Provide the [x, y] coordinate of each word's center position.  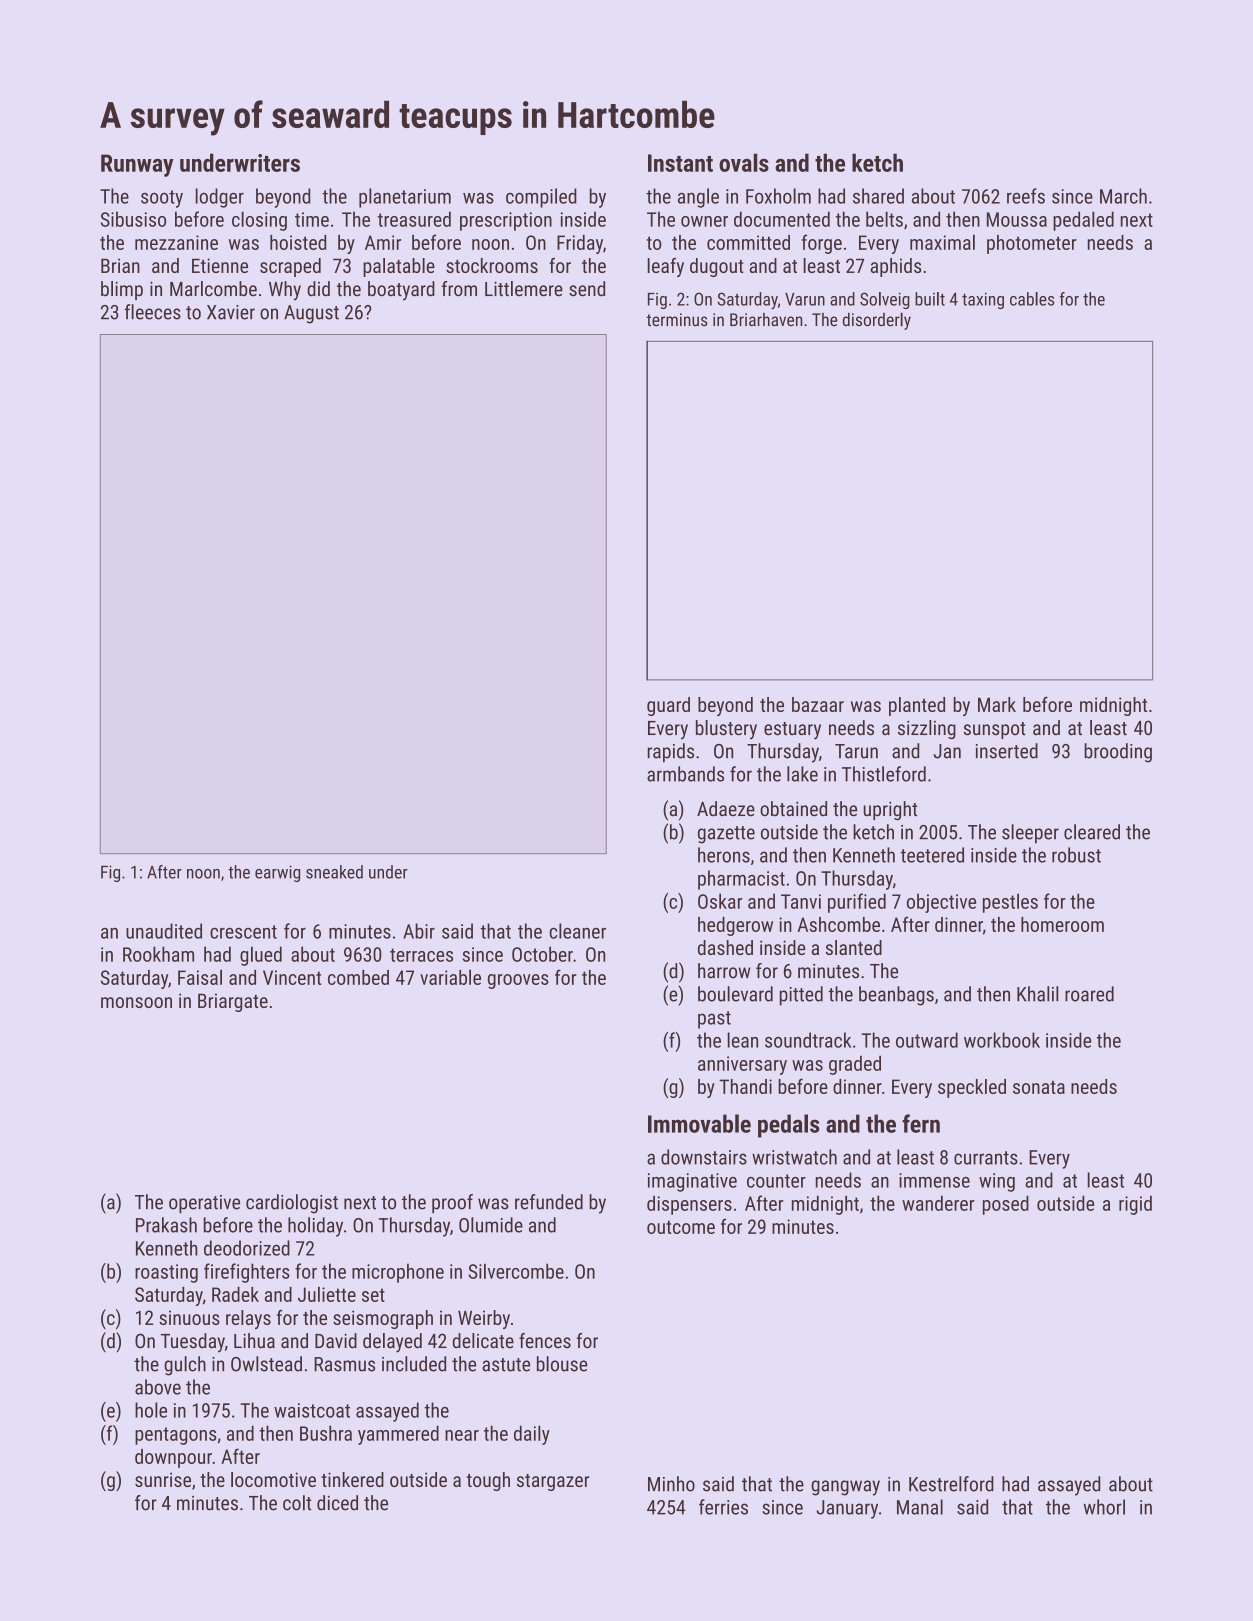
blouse [562, 1364]
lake [802, 774]
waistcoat [312, 1410]
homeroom [1062, 924]
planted [917, 706]
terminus [677, 319]
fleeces [153, 312]
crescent [243, 932]
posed [1006, 1205]
